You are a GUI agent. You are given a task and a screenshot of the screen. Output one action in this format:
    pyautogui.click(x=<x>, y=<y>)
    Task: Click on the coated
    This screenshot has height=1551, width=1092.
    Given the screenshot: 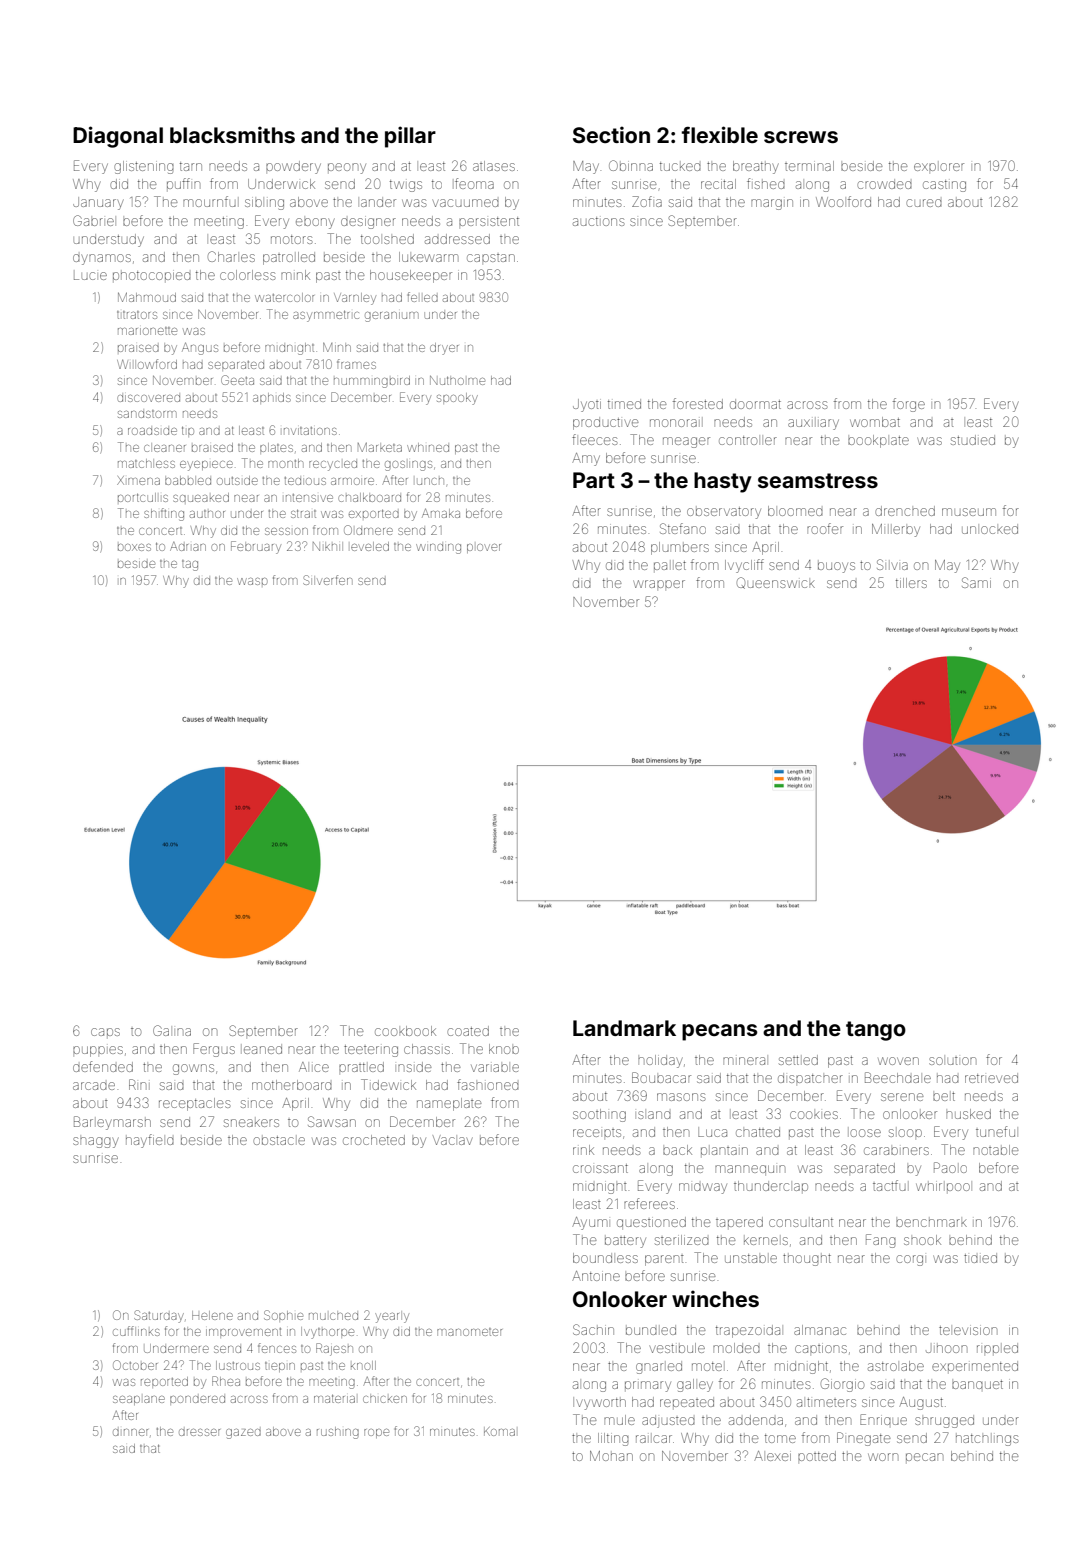 What is the action you would take?
    pyautogui.click(x=468, y=1031)
